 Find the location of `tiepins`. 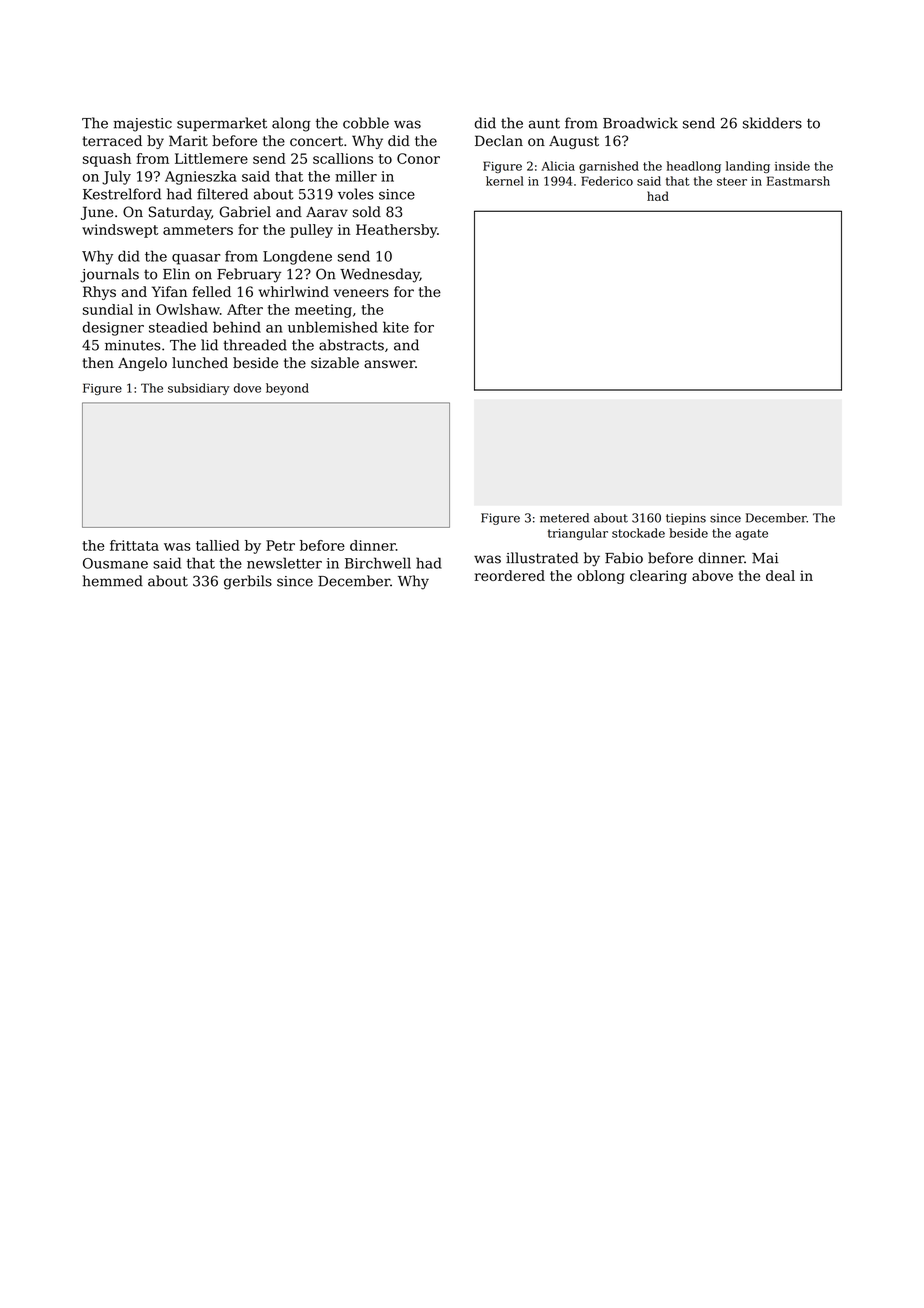

tiepins is located at coordinates (686, 519).
